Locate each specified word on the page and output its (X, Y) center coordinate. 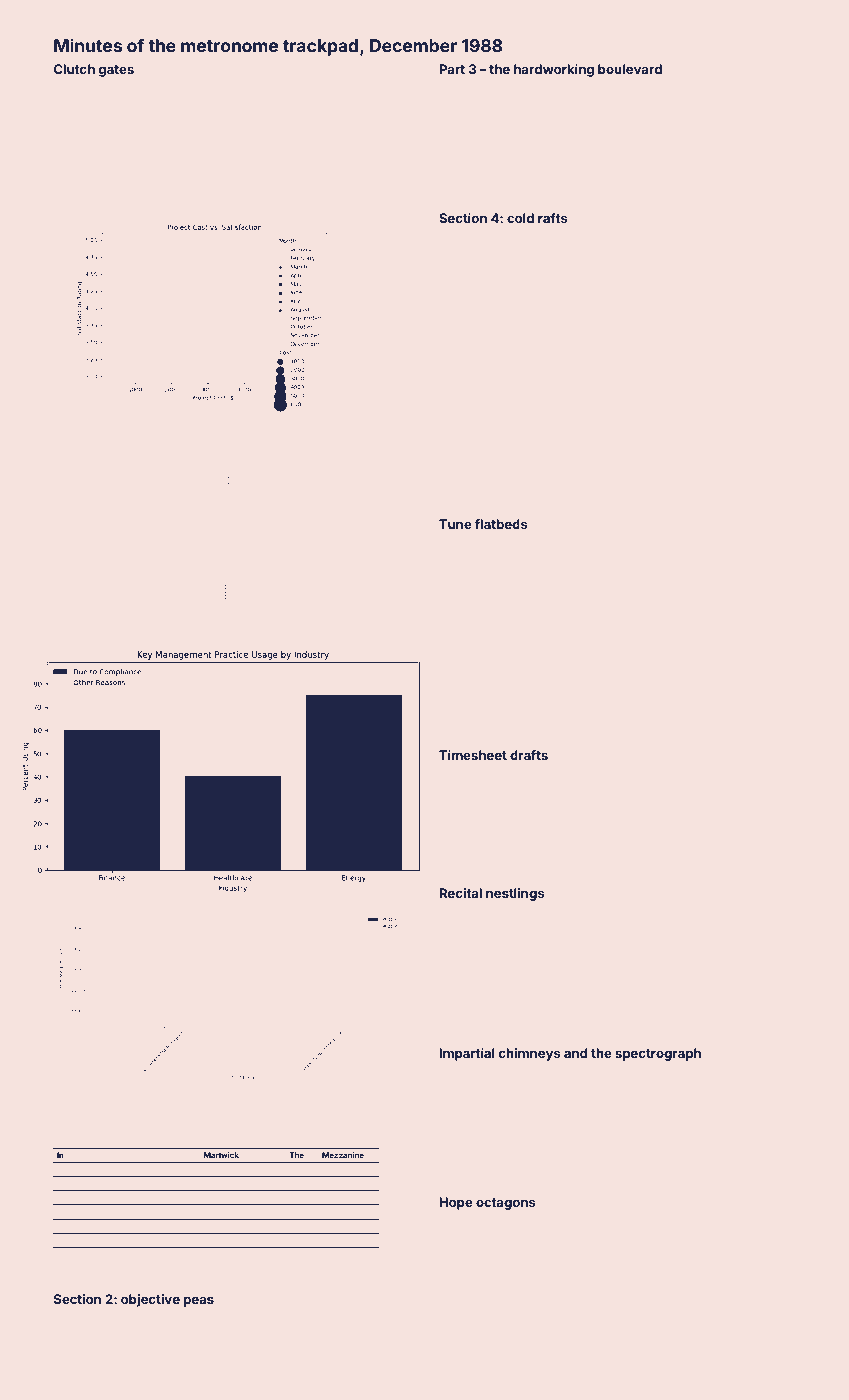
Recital (461, 893)
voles (330, 87)
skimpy (454, 613)
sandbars (233, 141)
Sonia (503, 589)
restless (764, 1219)
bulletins (653, 800)
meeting (479, 367)
